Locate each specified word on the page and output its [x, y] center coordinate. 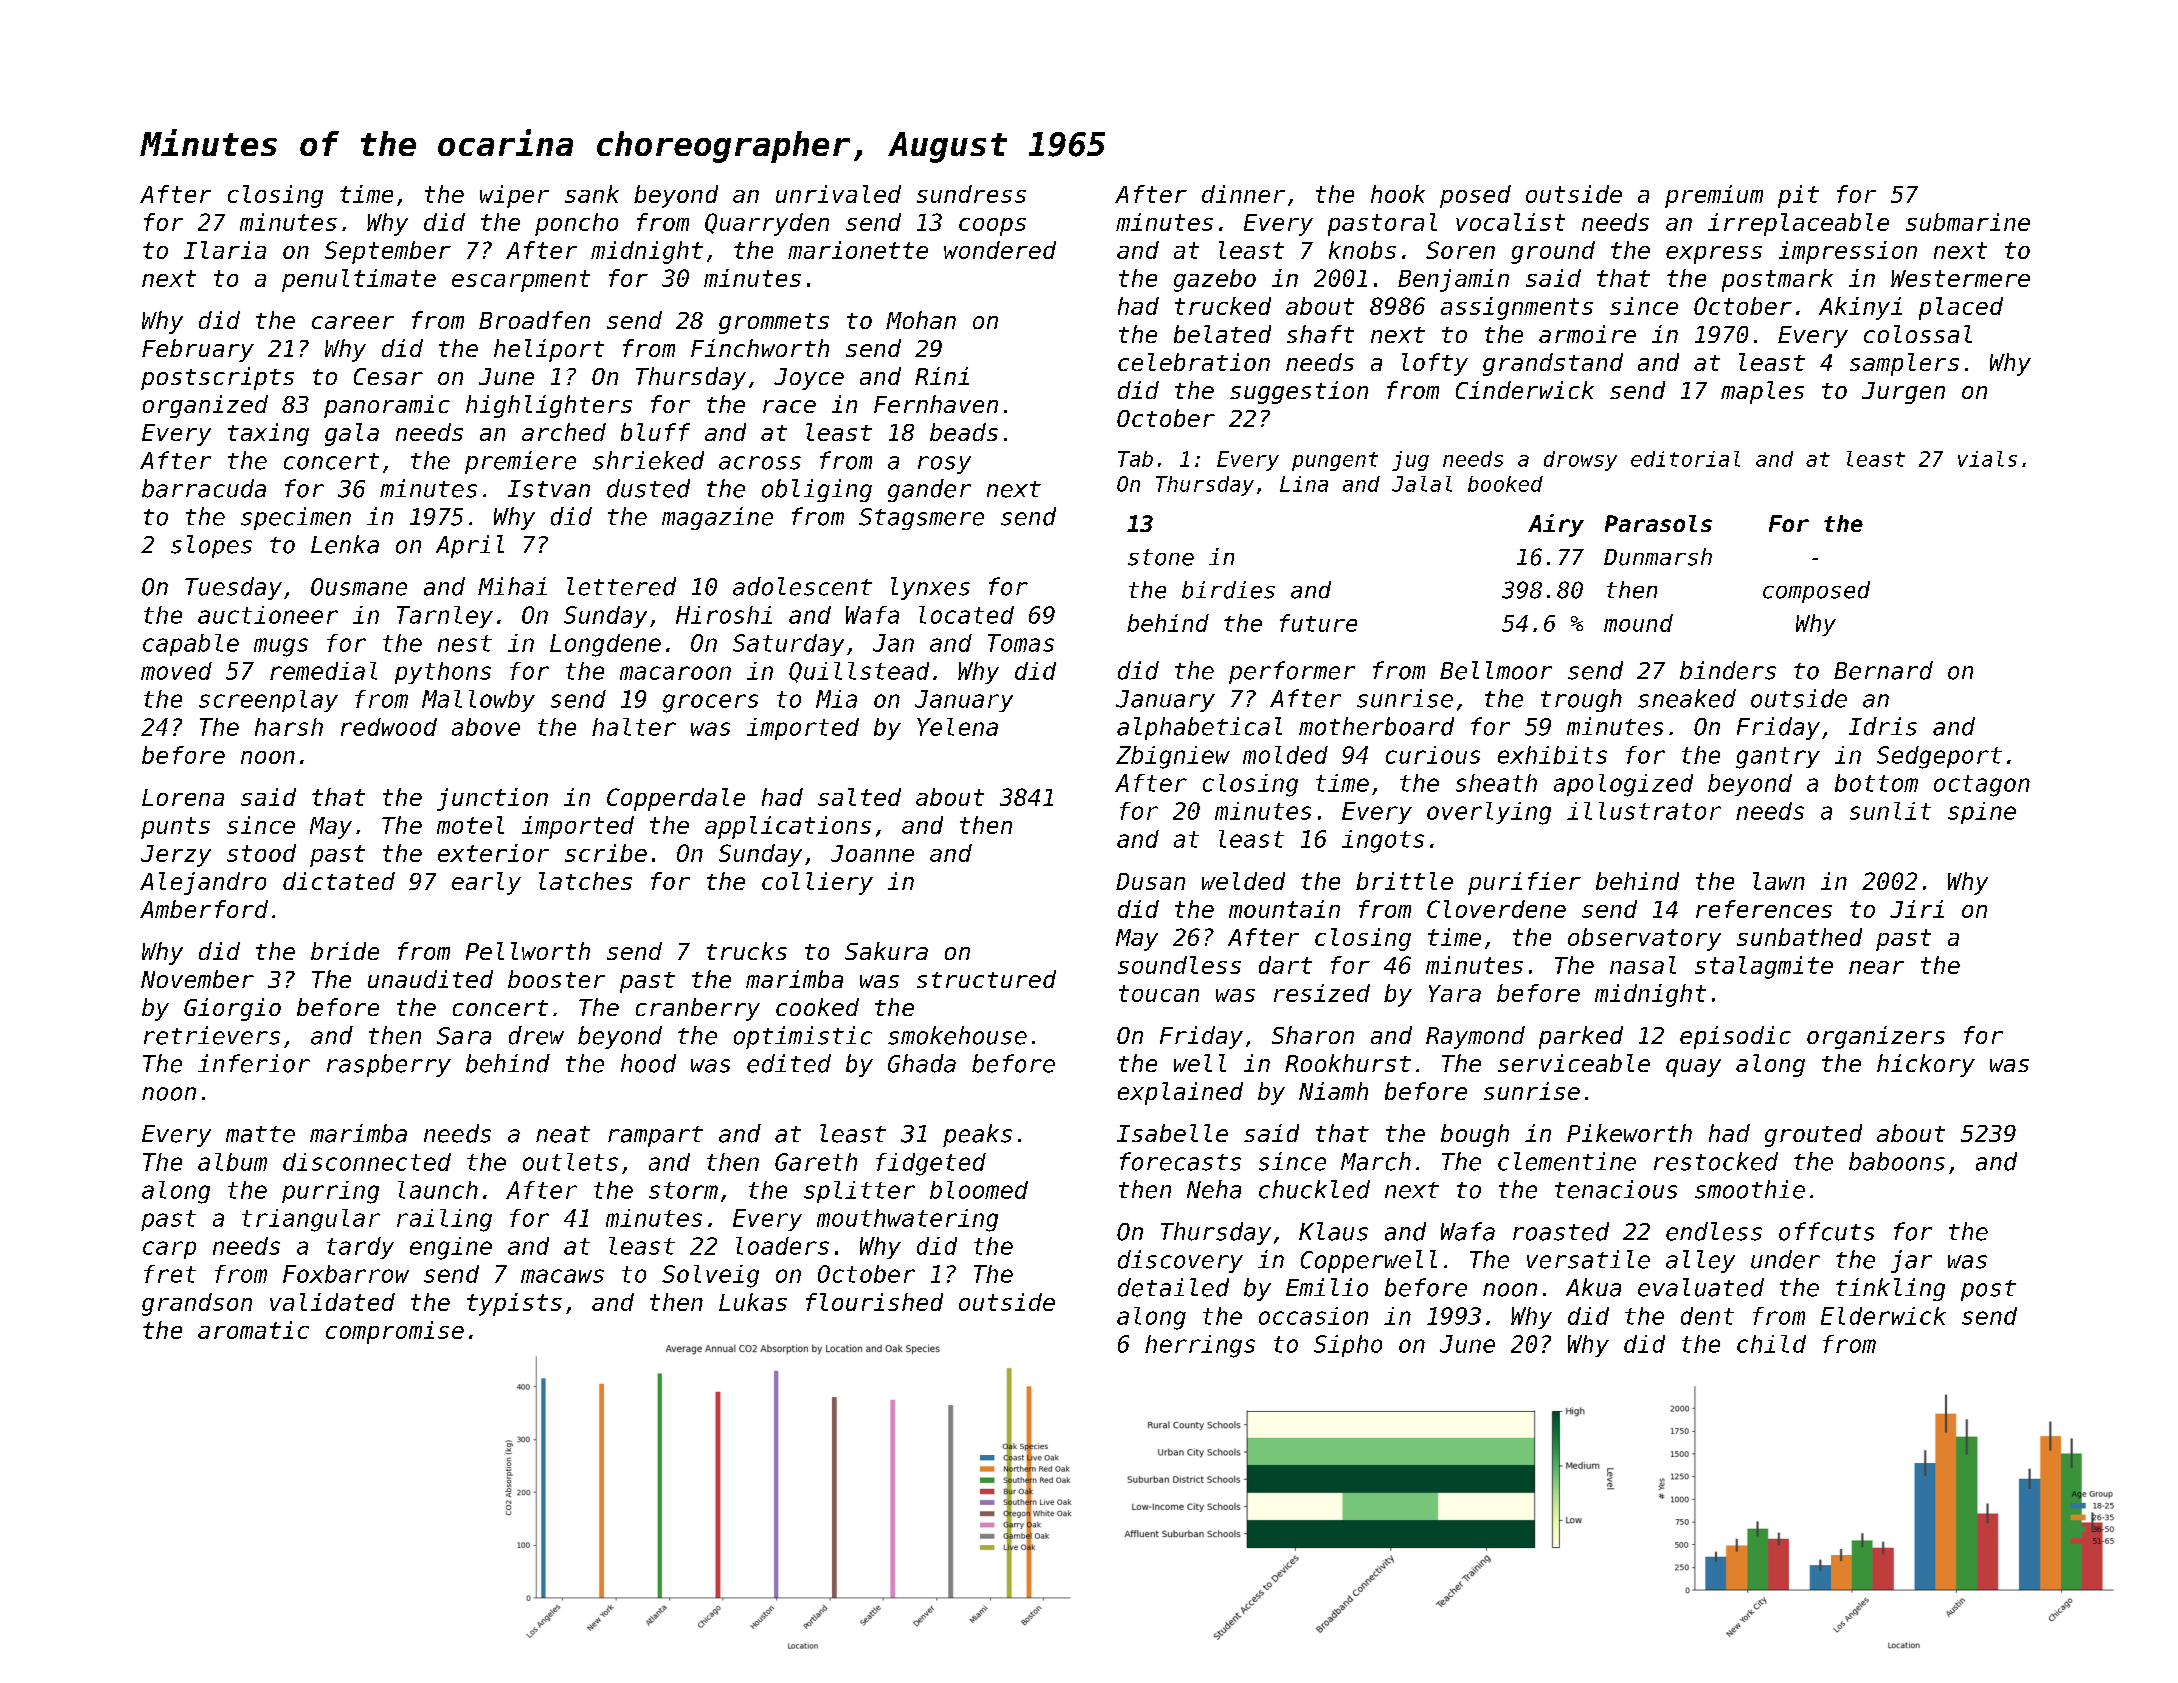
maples [1762, 392]
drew [536, 1035]
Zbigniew [1173, 757]
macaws [562, 1276]
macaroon [675, 673]
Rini [942, 376]
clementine [1567, 1161]
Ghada [922, 1063]
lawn [1779, 881]
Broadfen [534, 320]
